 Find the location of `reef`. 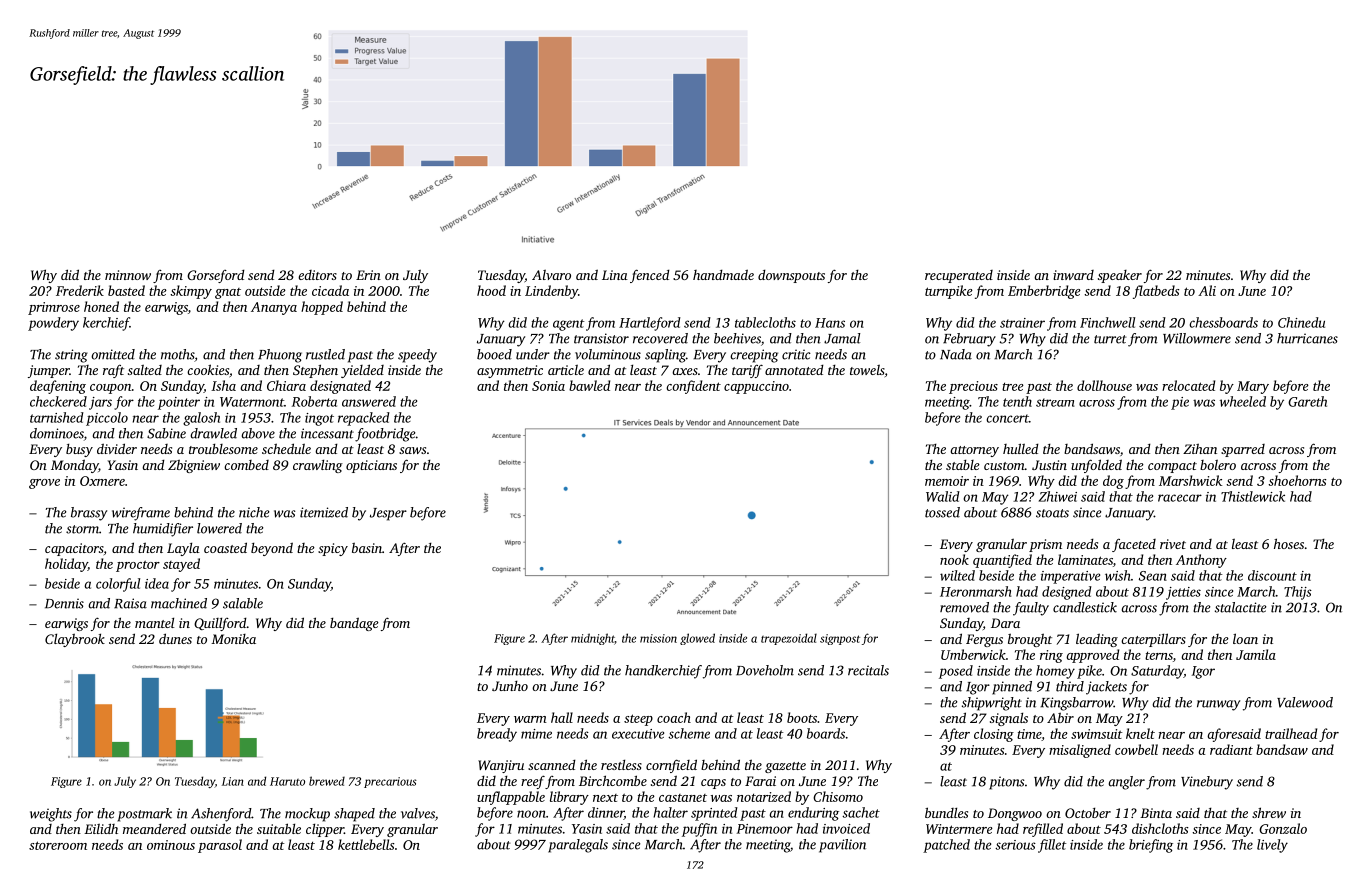

reef is located at coordinates (533, 782).
